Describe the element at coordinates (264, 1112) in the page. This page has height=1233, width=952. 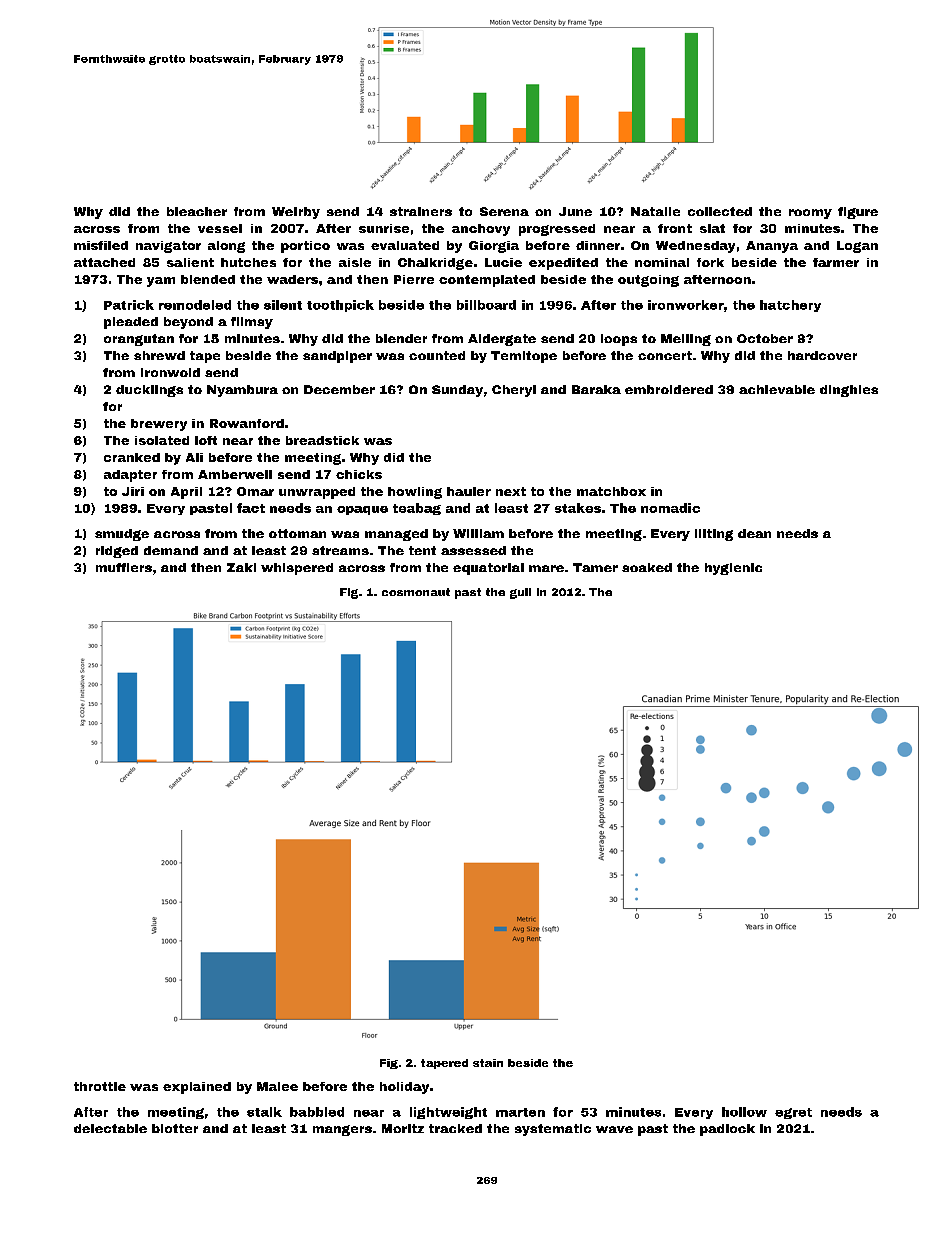
I see `stalk` at that location.
